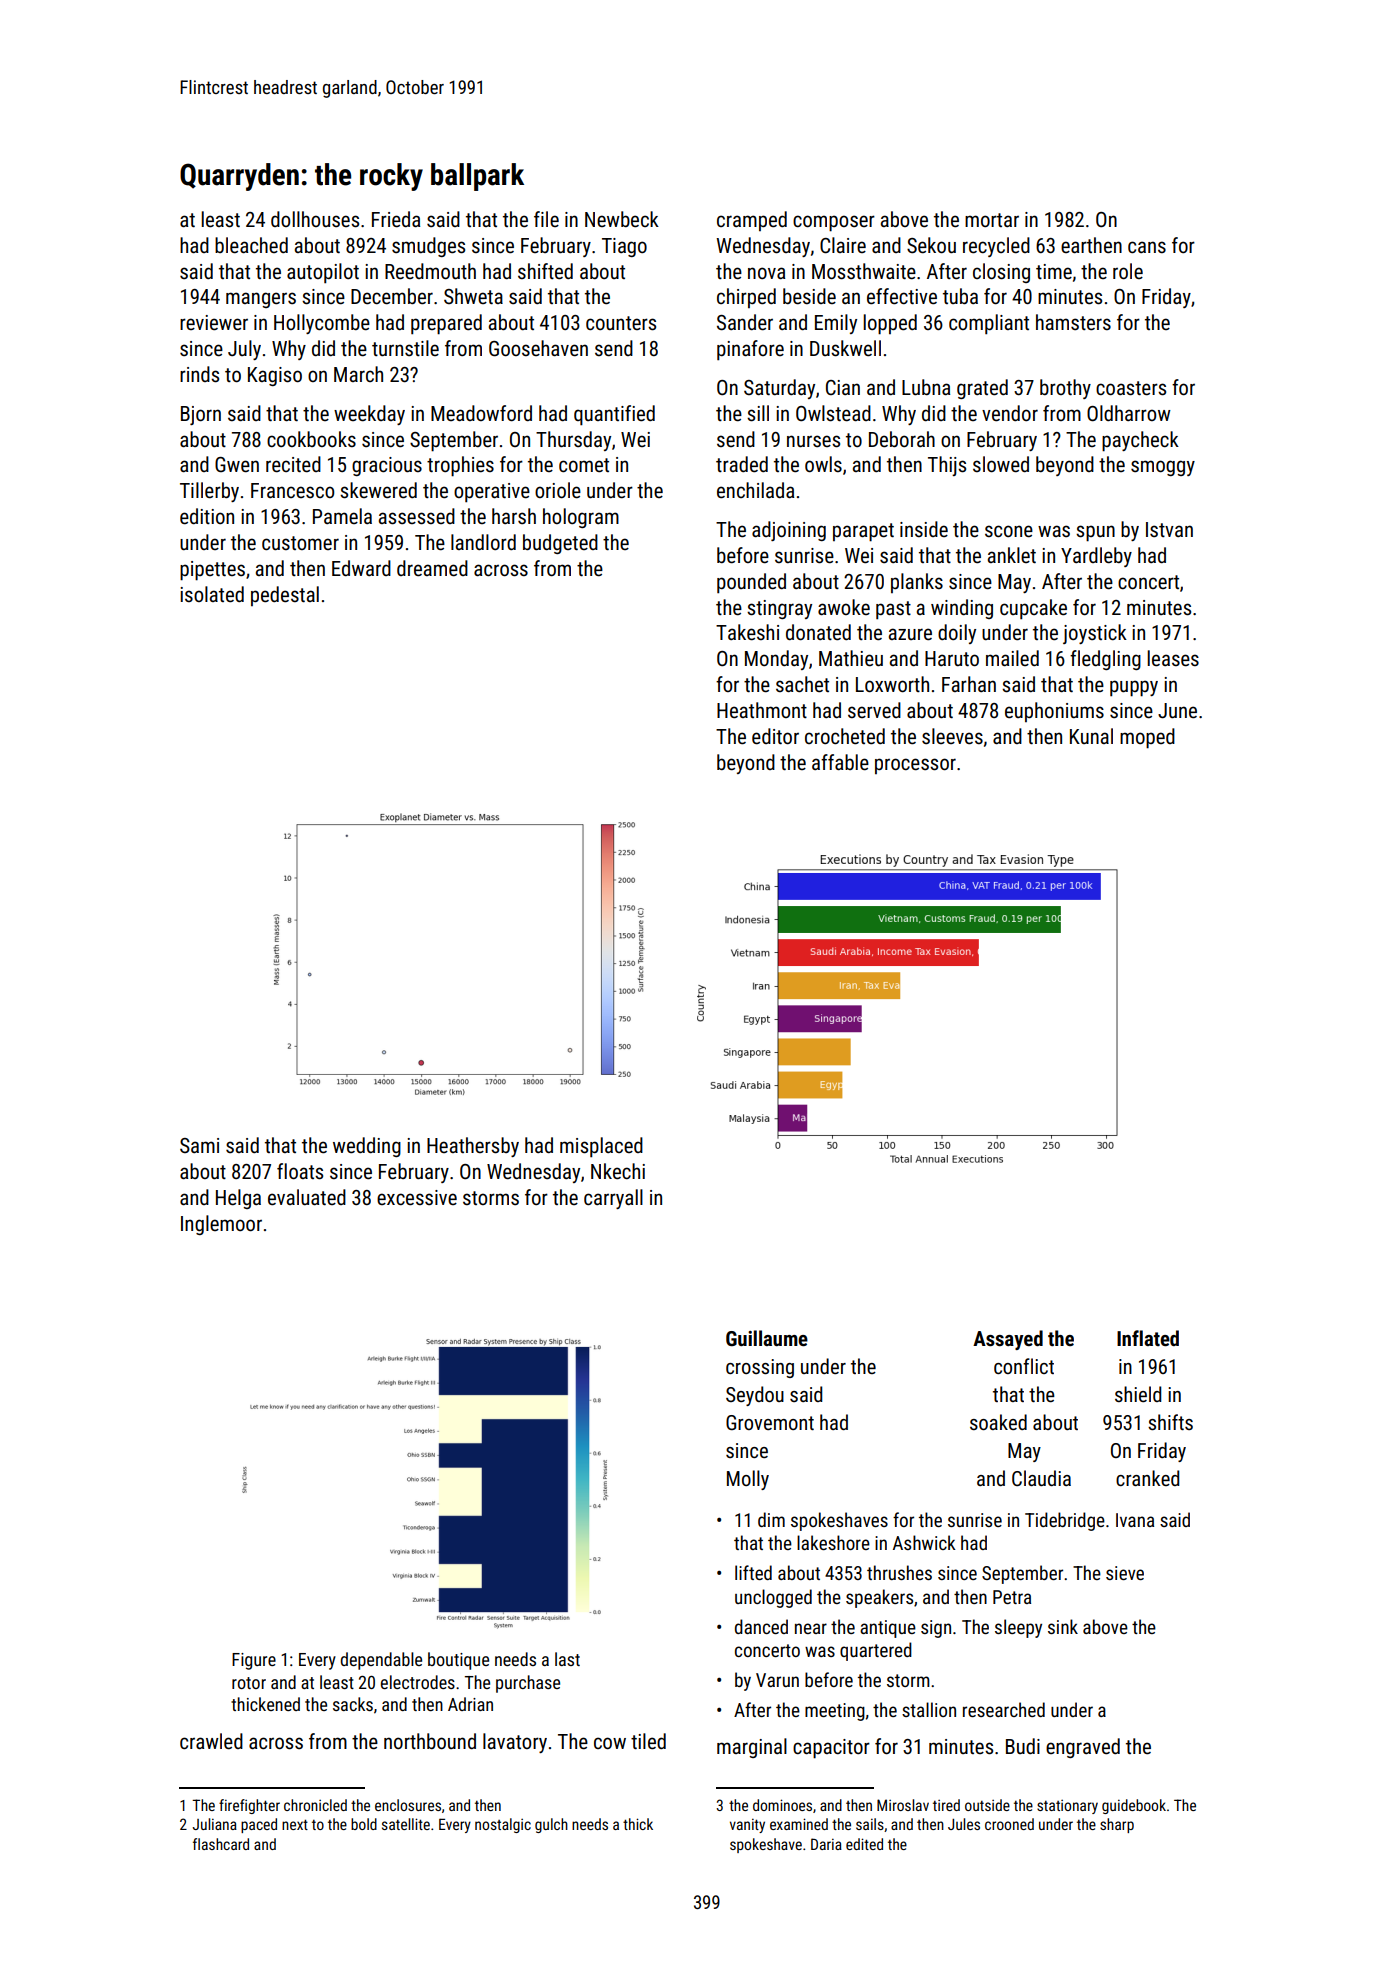 The width and height of the page is (1386, 1969). I want to click on Hollycombe, so click(322, 324).
